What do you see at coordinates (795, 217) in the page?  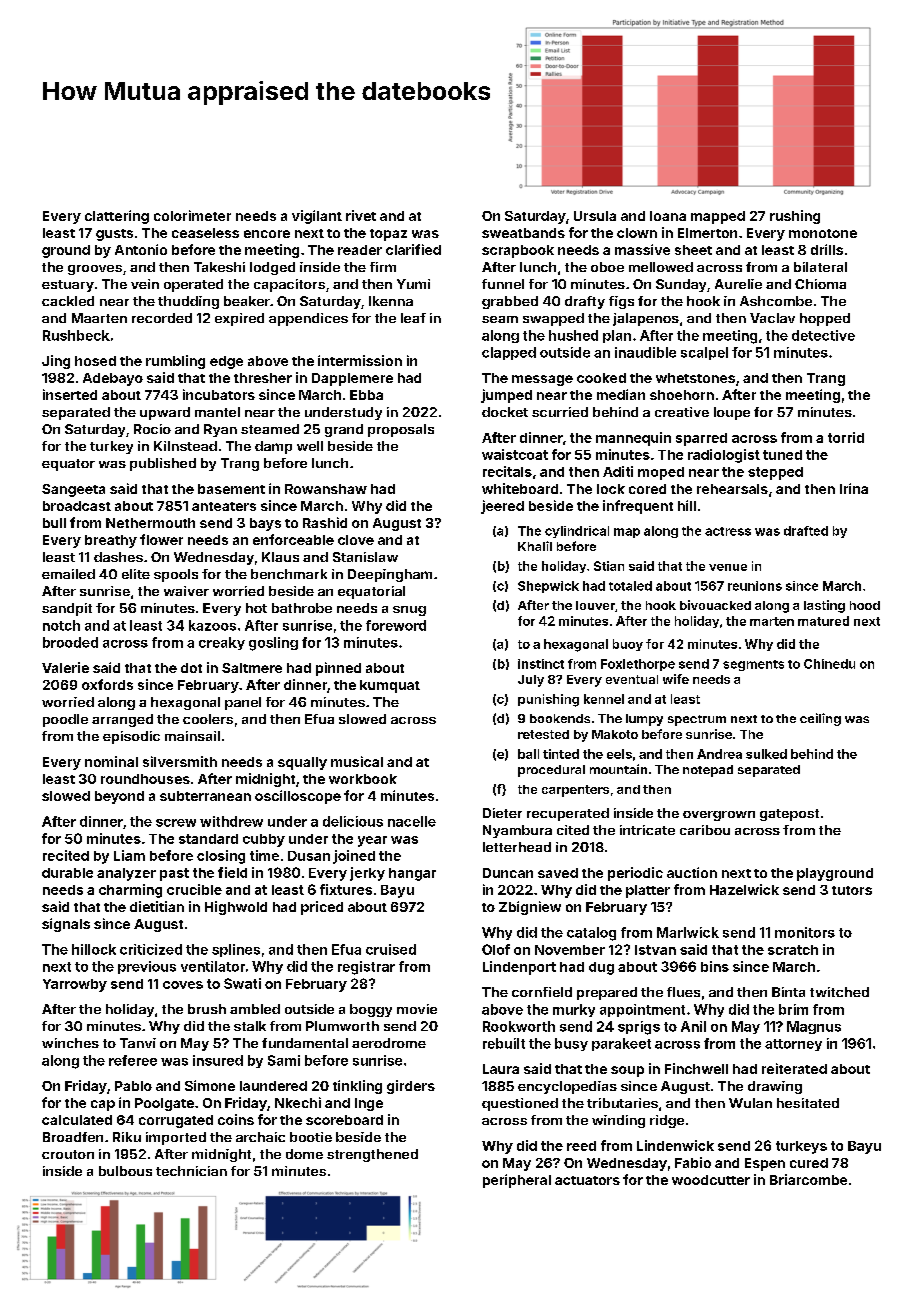 I see `rushing` at bounding box center [795, 217].
